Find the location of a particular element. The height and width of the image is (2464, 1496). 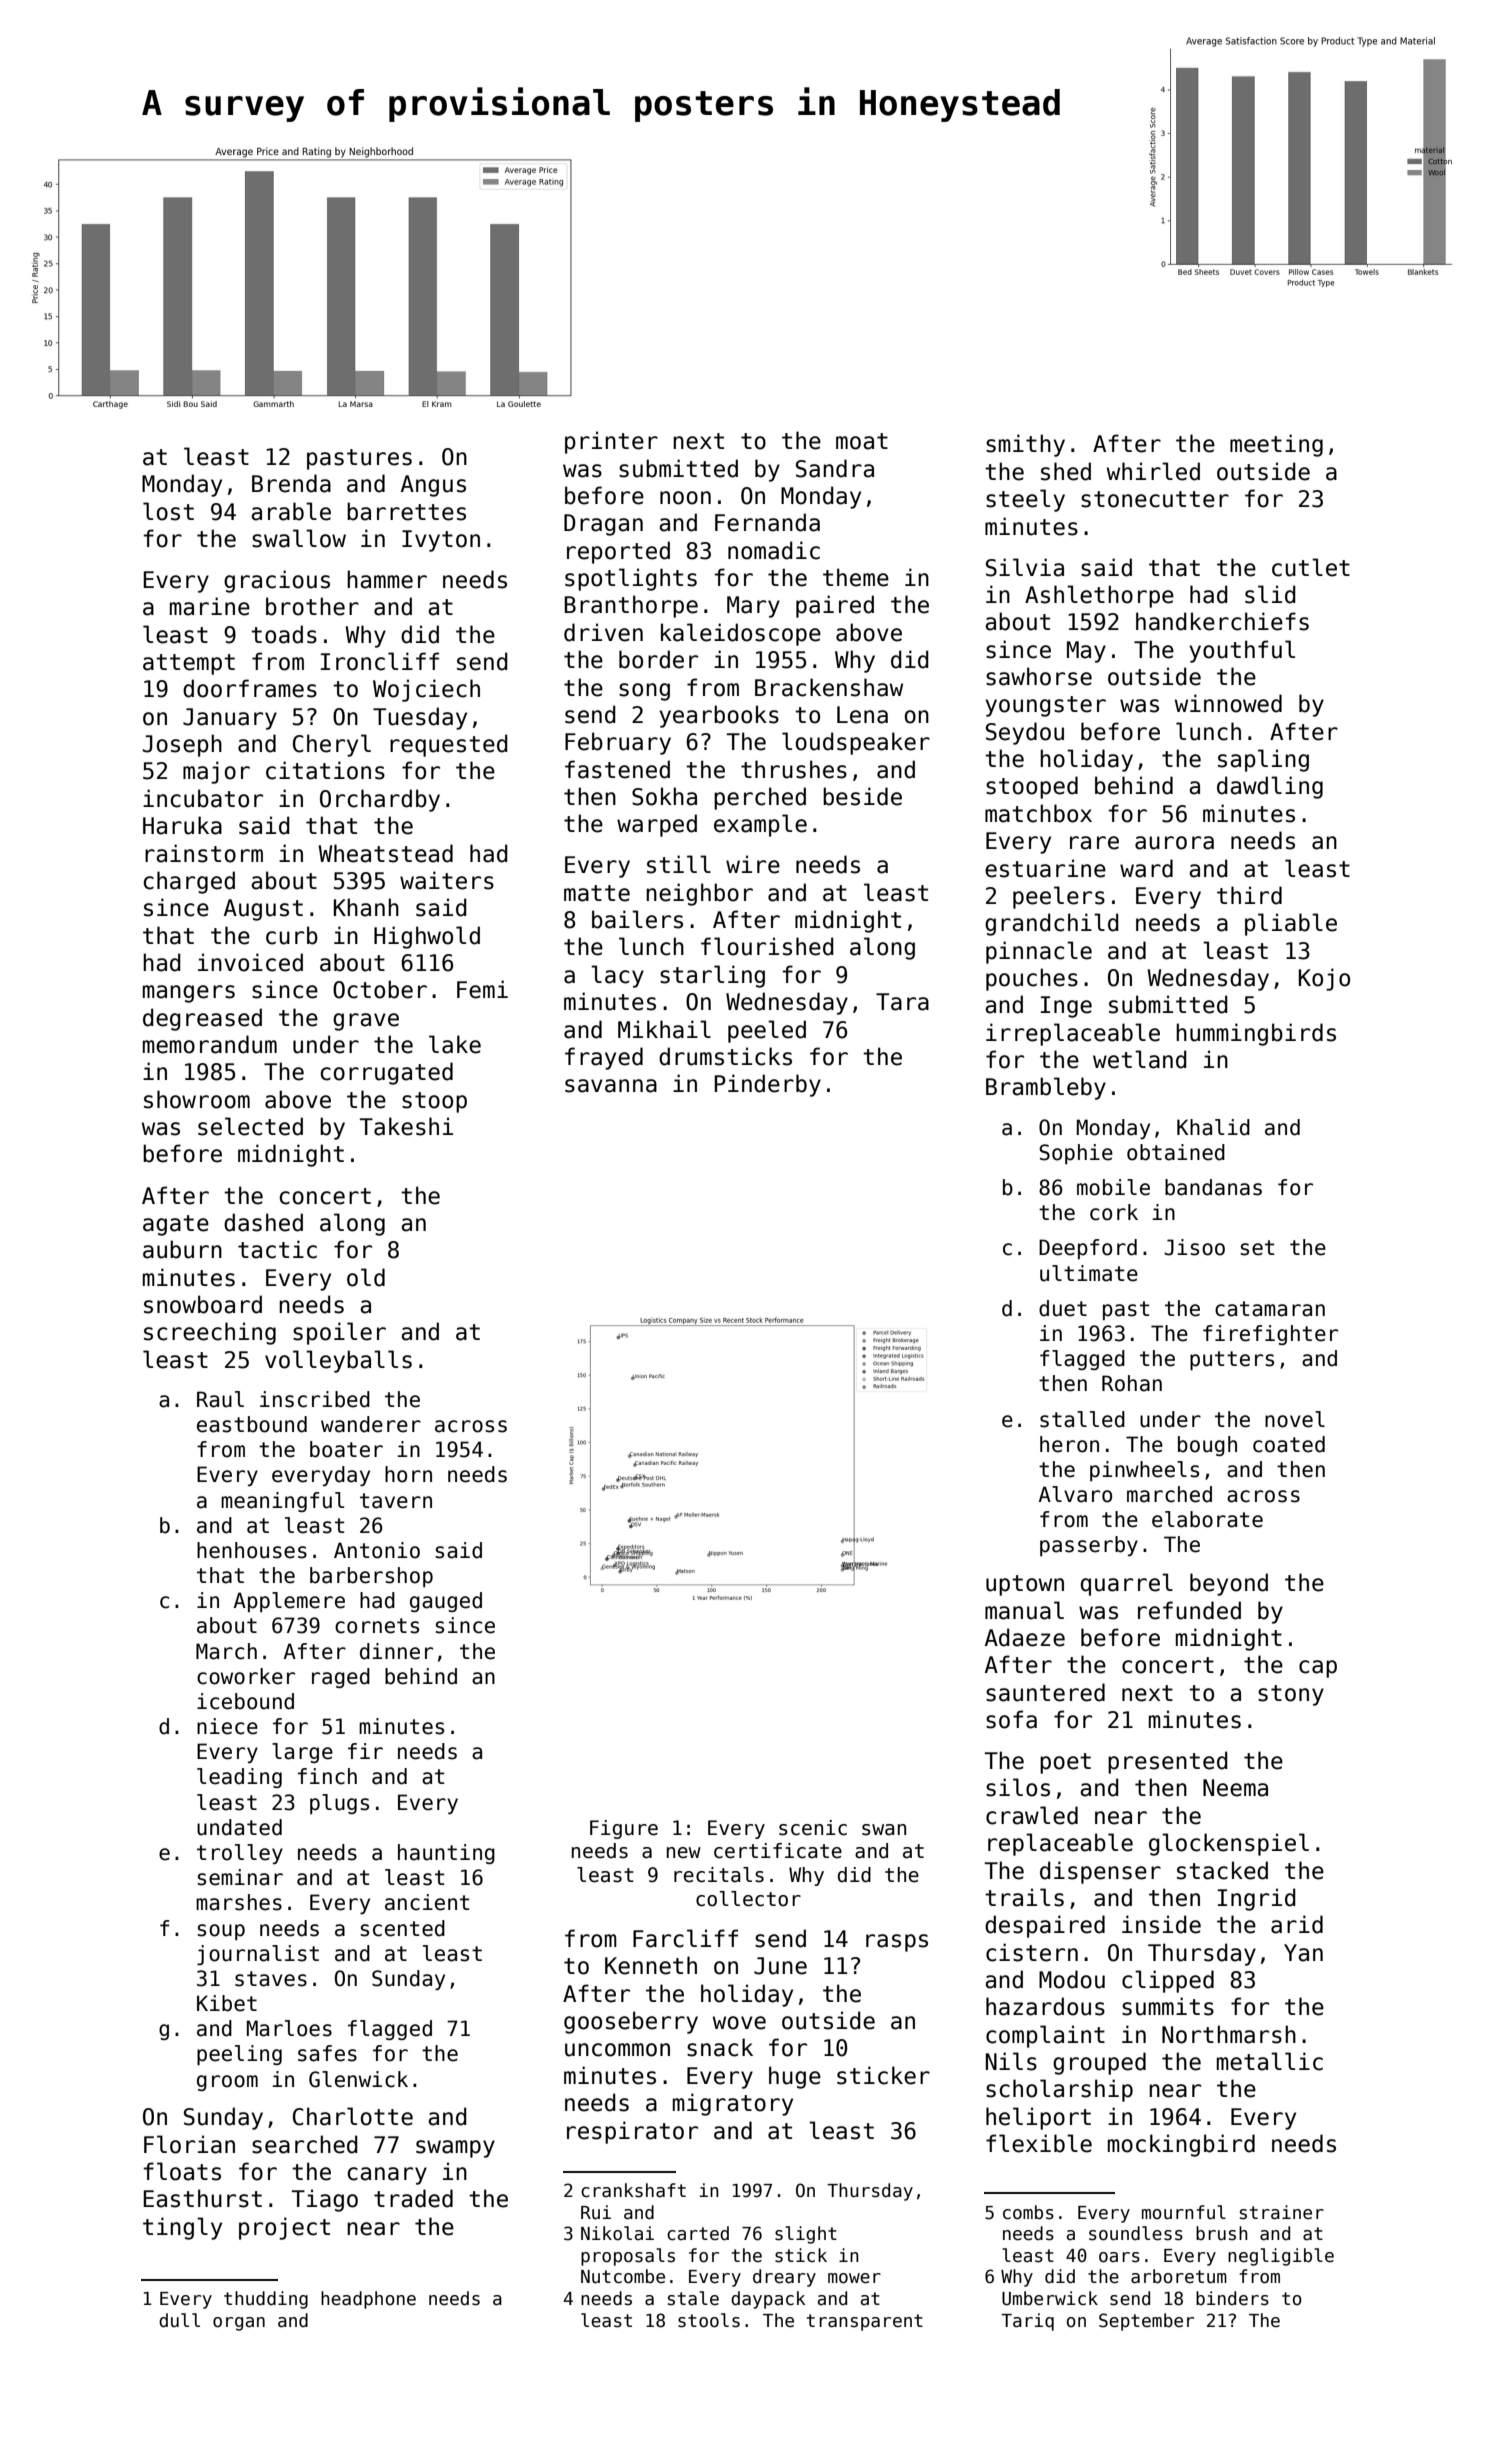

dawdling is located at coordinates (1270, 787).
